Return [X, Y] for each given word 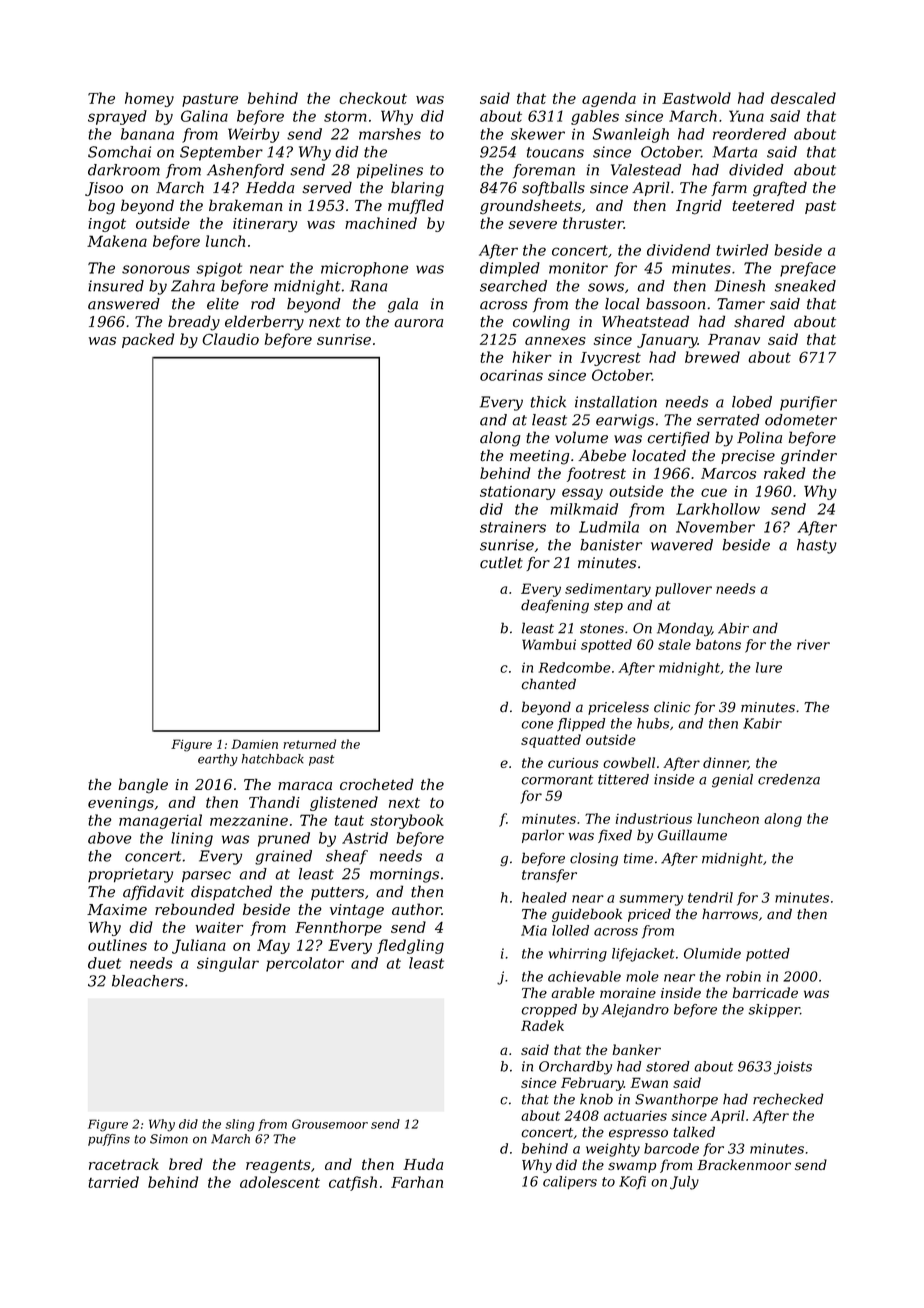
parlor [543, 836]
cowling [541, 323]
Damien [254, 744]
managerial [160, 821]
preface [808, 269]
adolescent [280, 1182]
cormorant [557, 780]
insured [116, 286]
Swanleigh [631, 135]
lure [769, 667]
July [684, 1183]
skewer [538, 134]
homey [149, 99]
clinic [672, 707]
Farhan [417, 1182]
